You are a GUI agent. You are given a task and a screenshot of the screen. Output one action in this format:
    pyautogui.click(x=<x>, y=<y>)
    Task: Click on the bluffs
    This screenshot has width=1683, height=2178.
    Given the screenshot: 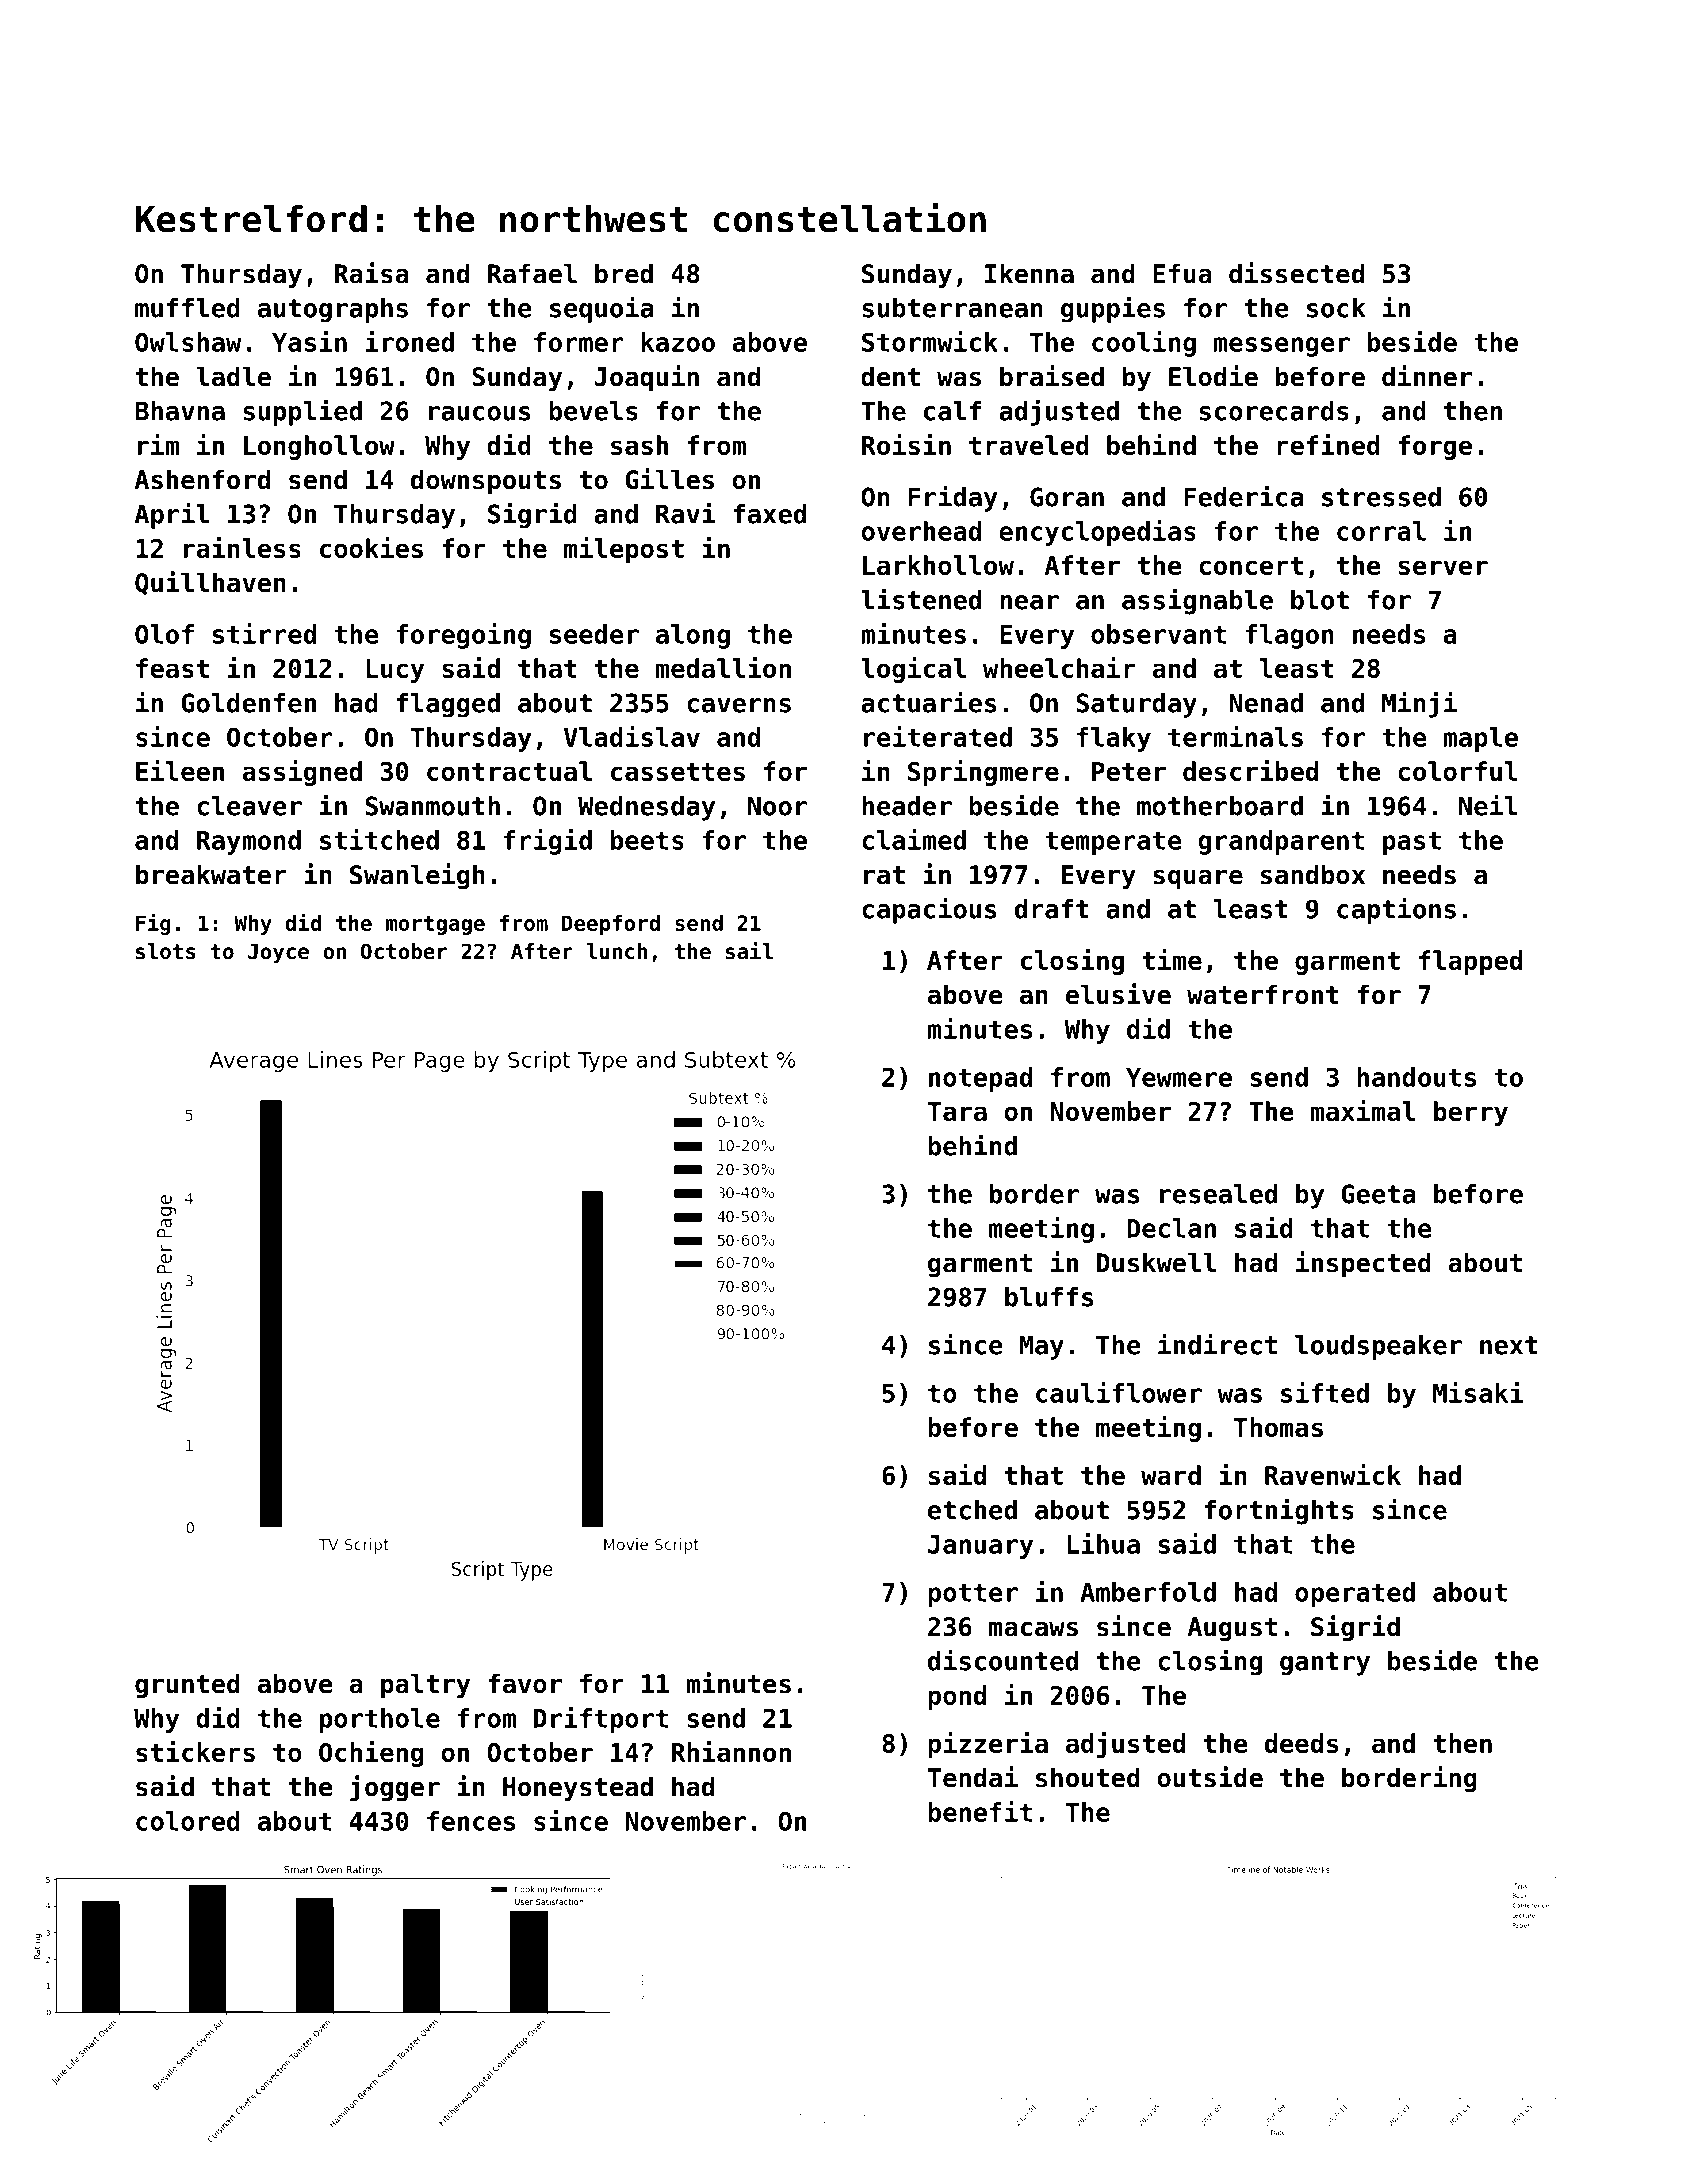 What is the action you would take?
    pyautogui.click(x=1049, y=1297)
